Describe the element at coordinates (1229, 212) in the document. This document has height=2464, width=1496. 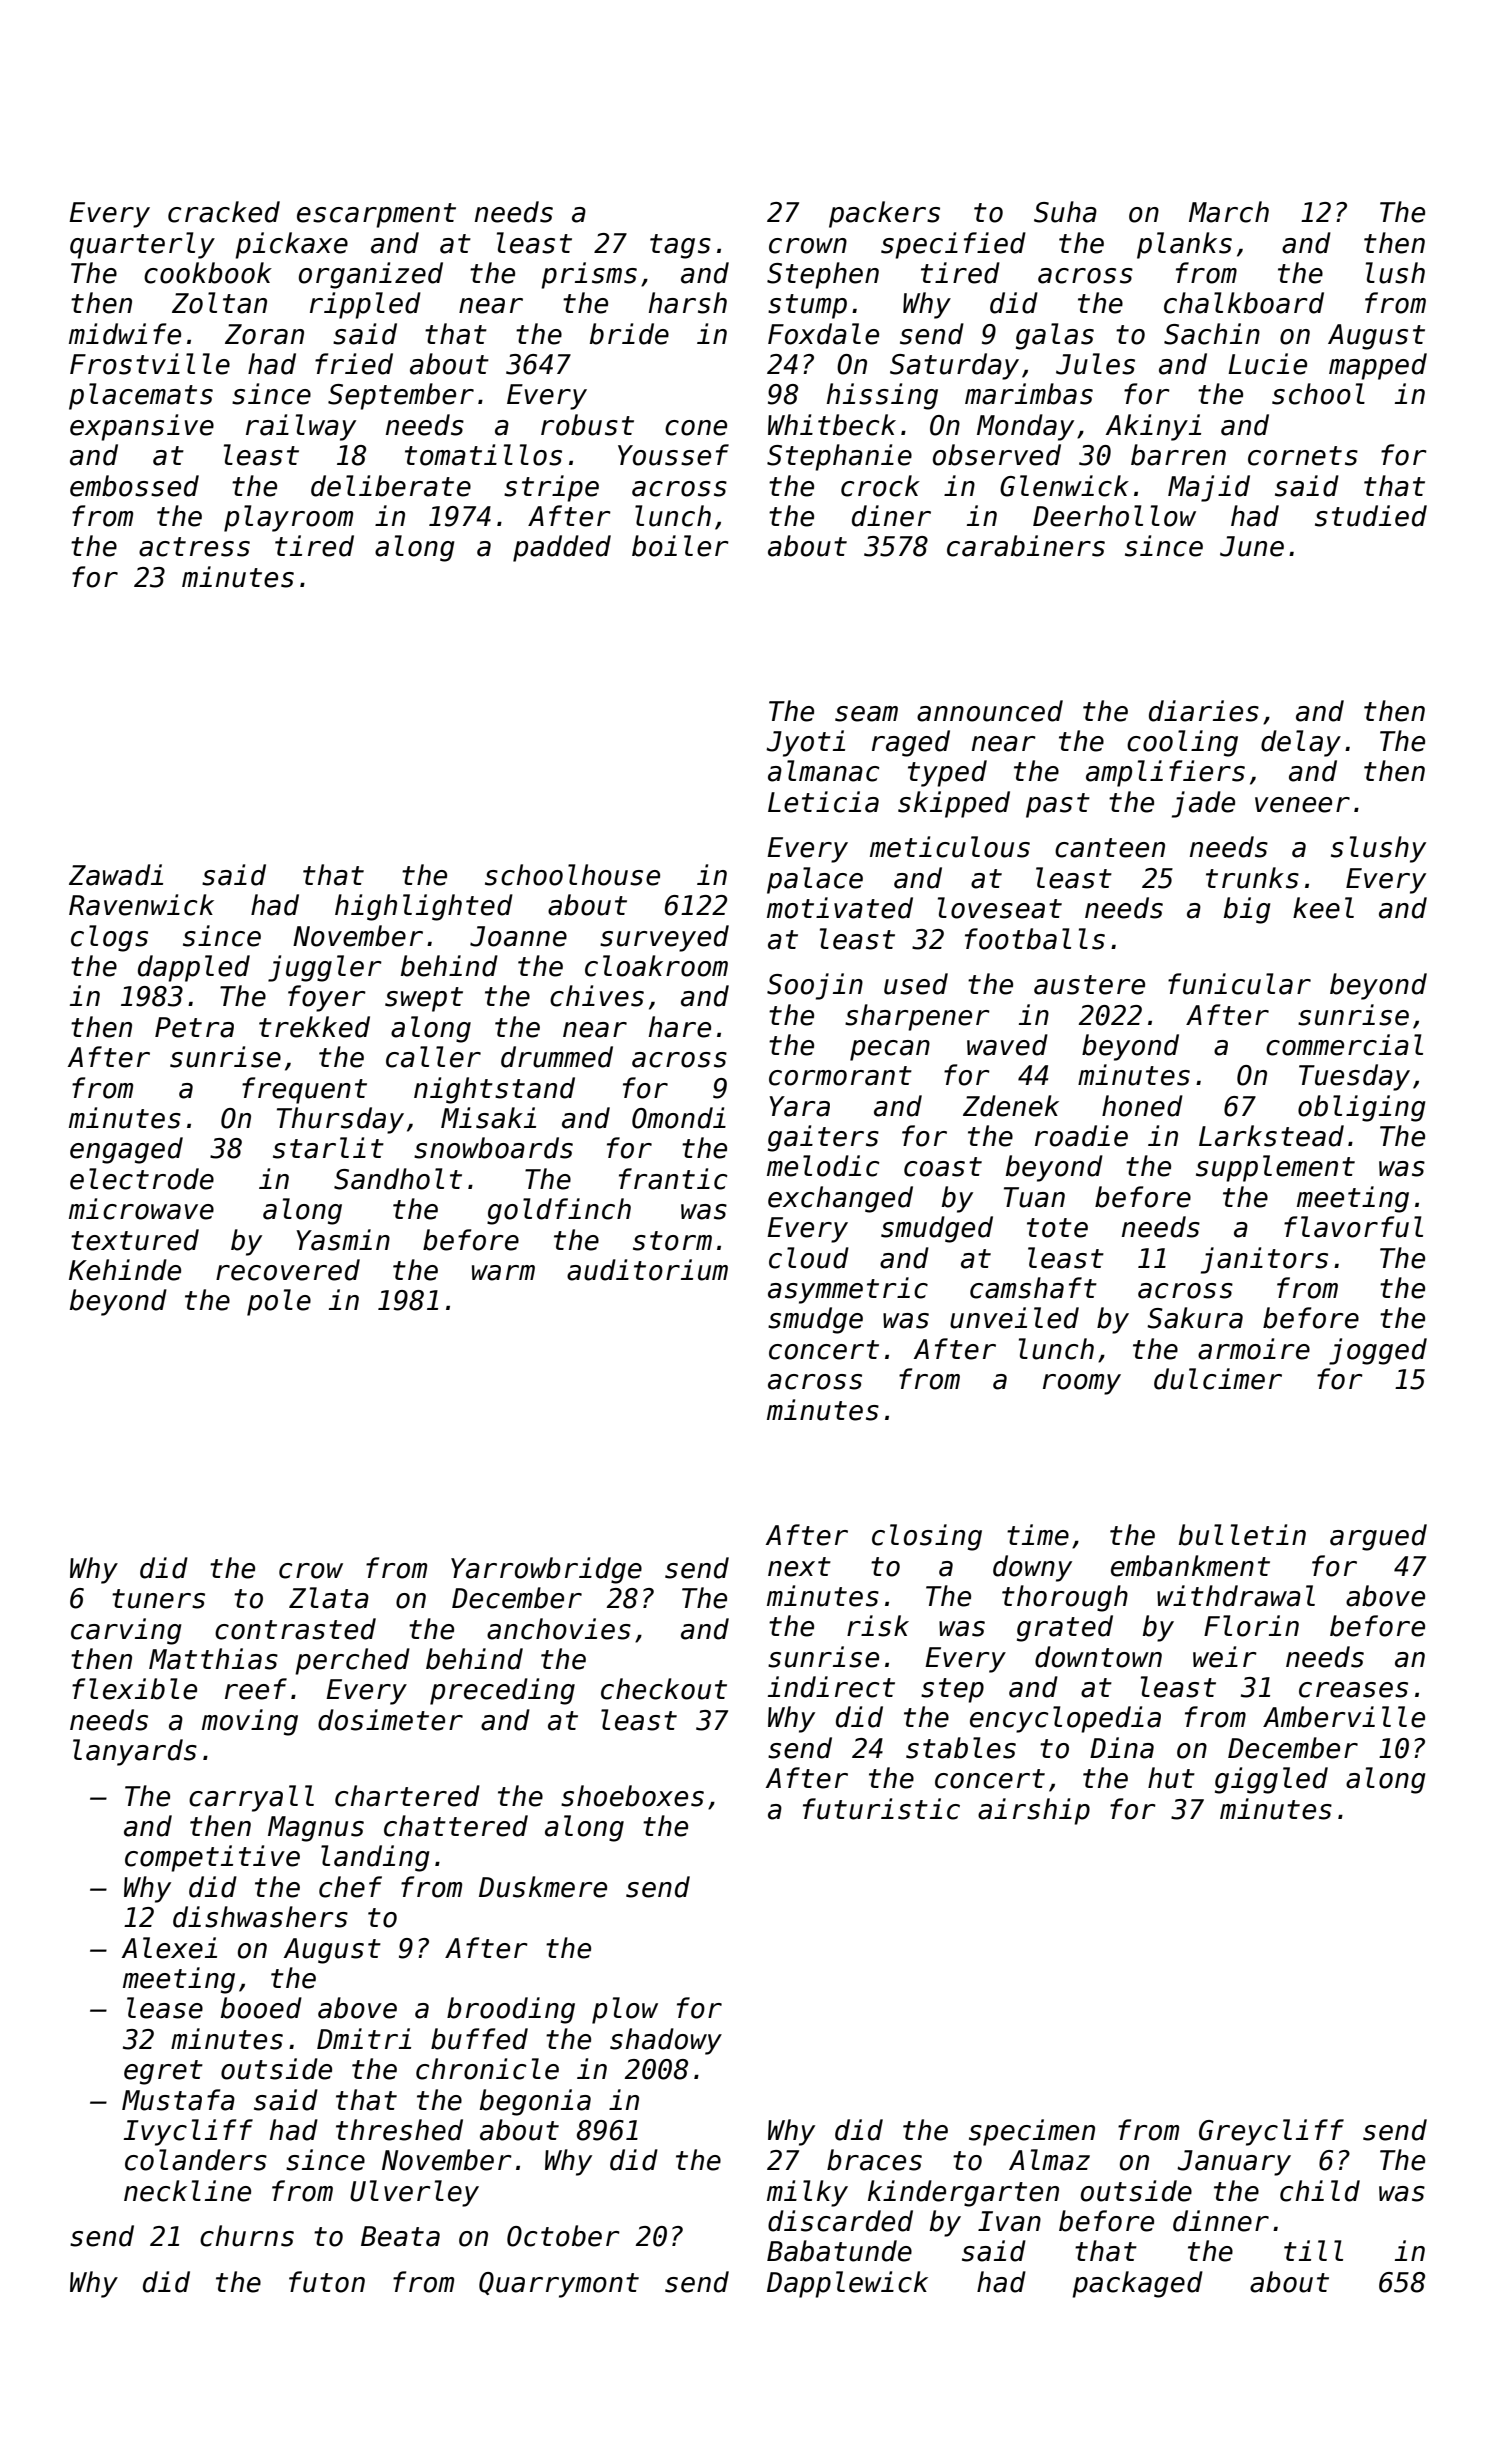
I see `March` at that location.
